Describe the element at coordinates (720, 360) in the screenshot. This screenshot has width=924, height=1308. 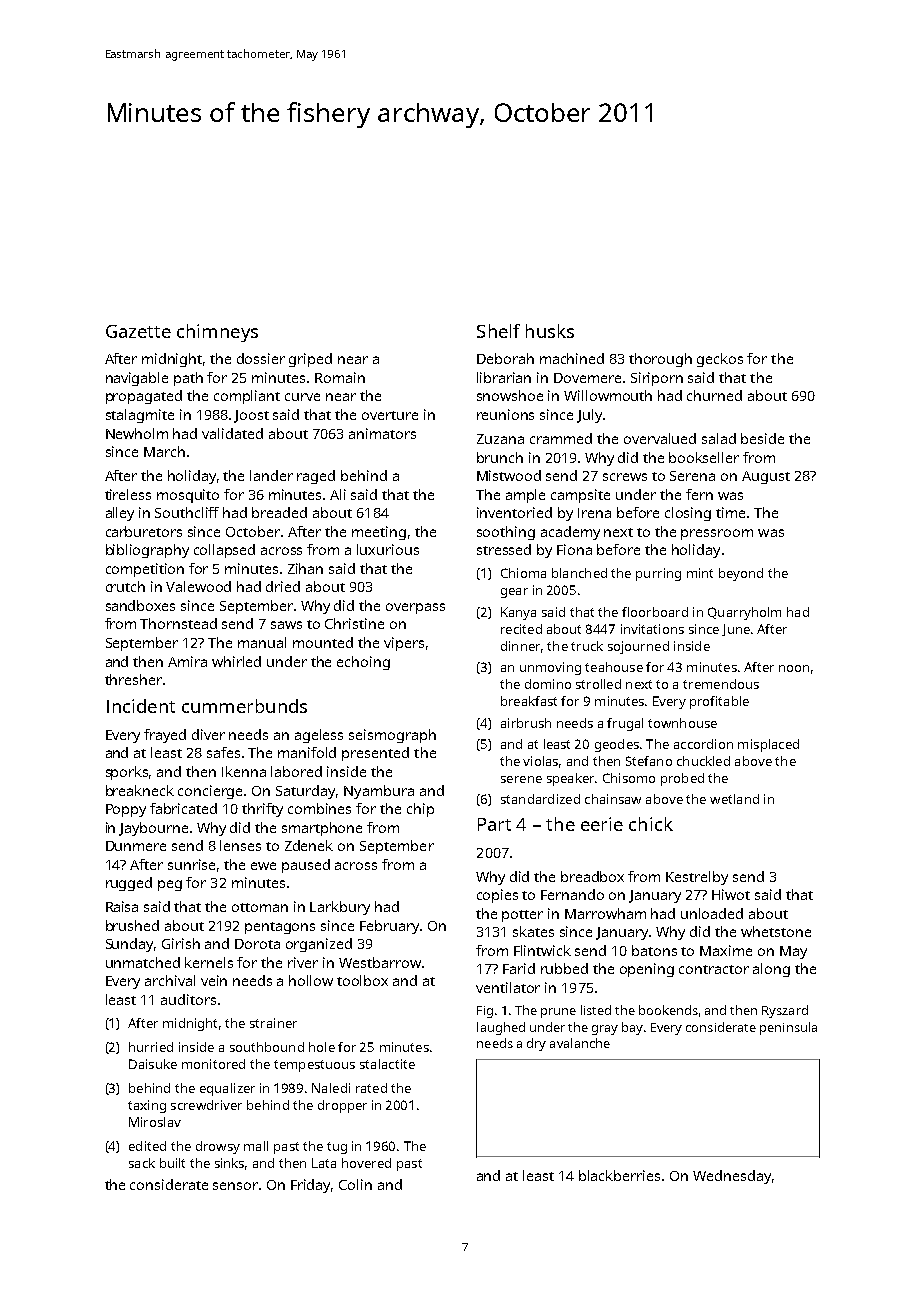
I see `geckos` at that location.
